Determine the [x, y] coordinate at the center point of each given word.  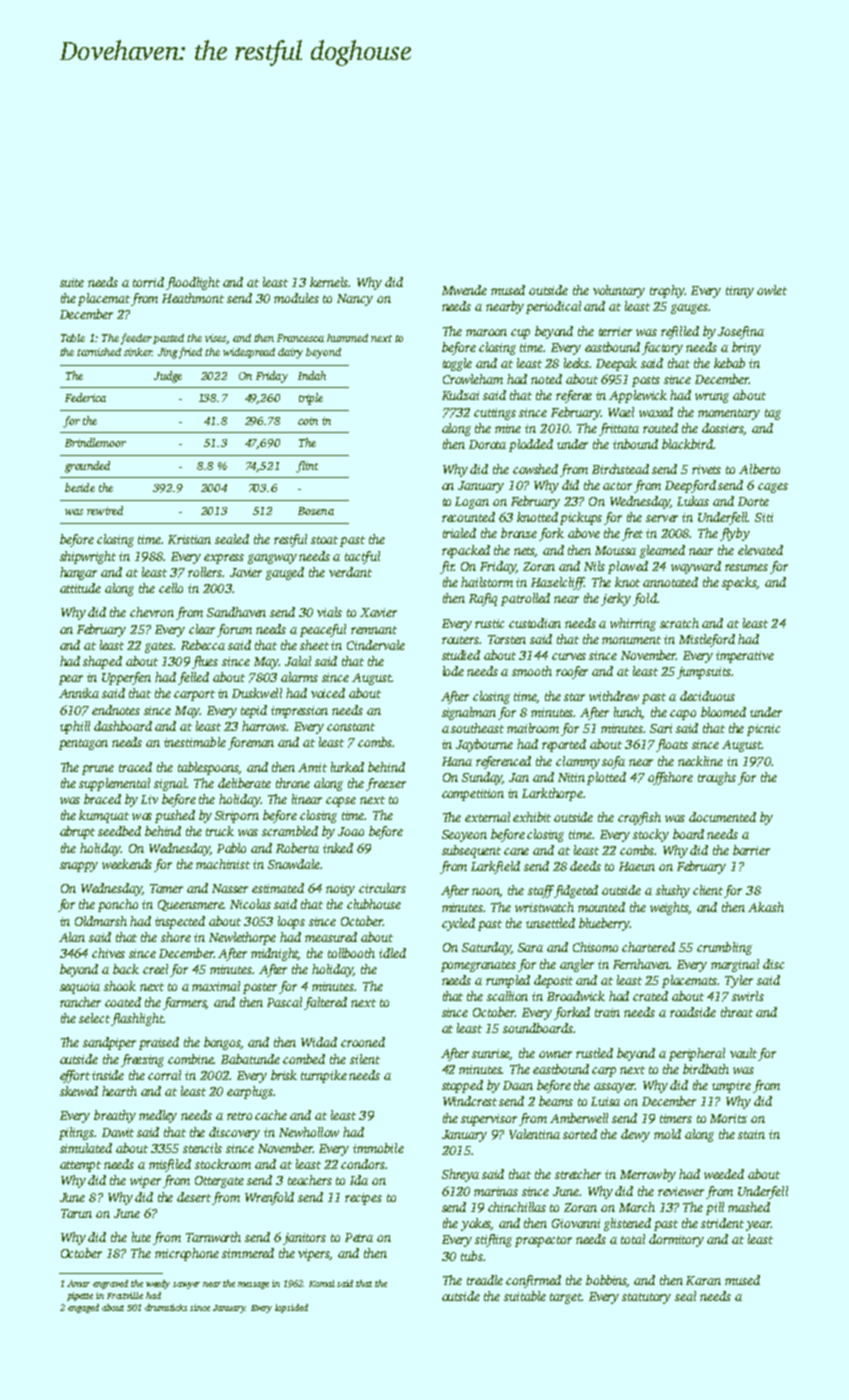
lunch [628, 713]
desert [194, 1197]
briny [746, 348]
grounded [87, 467]
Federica [85, 397]
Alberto [759, 469]
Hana [457, 761]
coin [308, 421]
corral [164, 1075]
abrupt [77, 832]
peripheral [697, 1054]
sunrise [491, 1054]
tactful [362, 557]
